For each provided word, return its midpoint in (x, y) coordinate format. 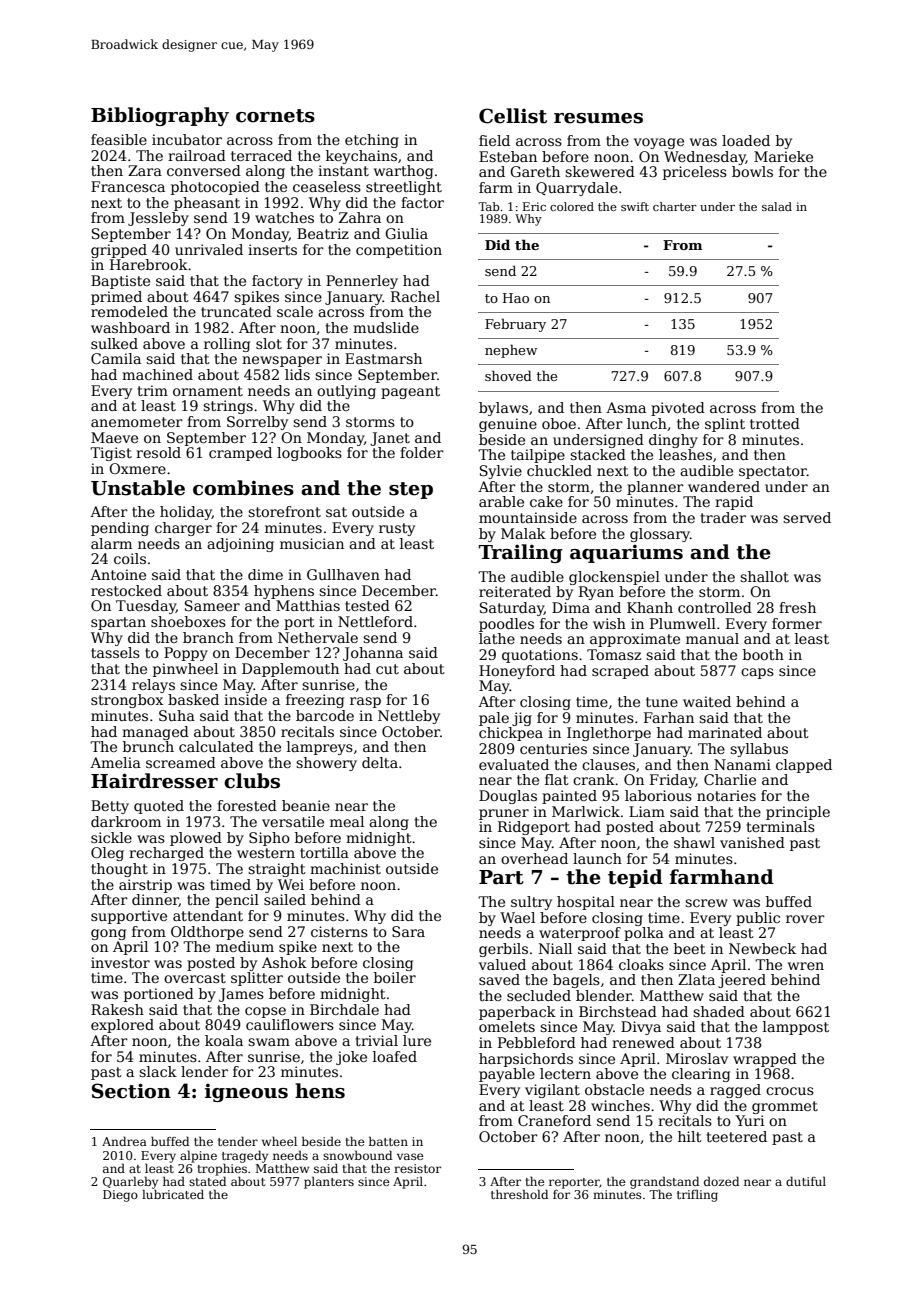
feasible (119, 139)
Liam (647, 811)
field (494, 140)
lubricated (173, 1194)
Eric (534, 206)
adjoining (240, 545)
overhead (534, 858)
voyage (659, 143)
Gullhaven (343, 574)
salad (777, 206)
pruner (504, 814)
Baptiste (120, 282)
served (807, 517)
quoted (159, 807)
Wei (291, 884)
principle (798, 813)
